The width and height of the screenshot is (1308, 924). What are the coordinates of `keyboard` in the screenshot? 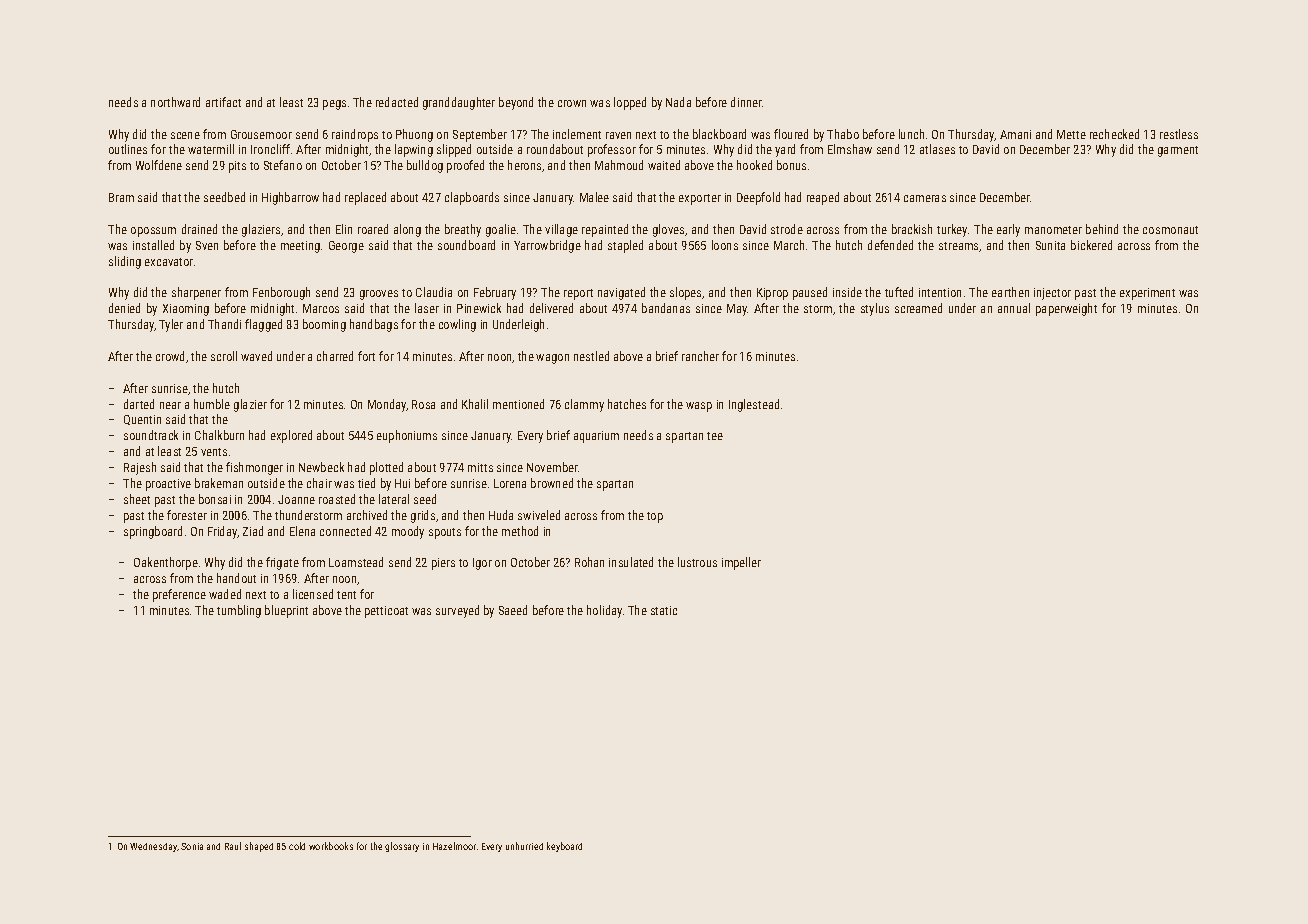 It's located at (564, 847).
